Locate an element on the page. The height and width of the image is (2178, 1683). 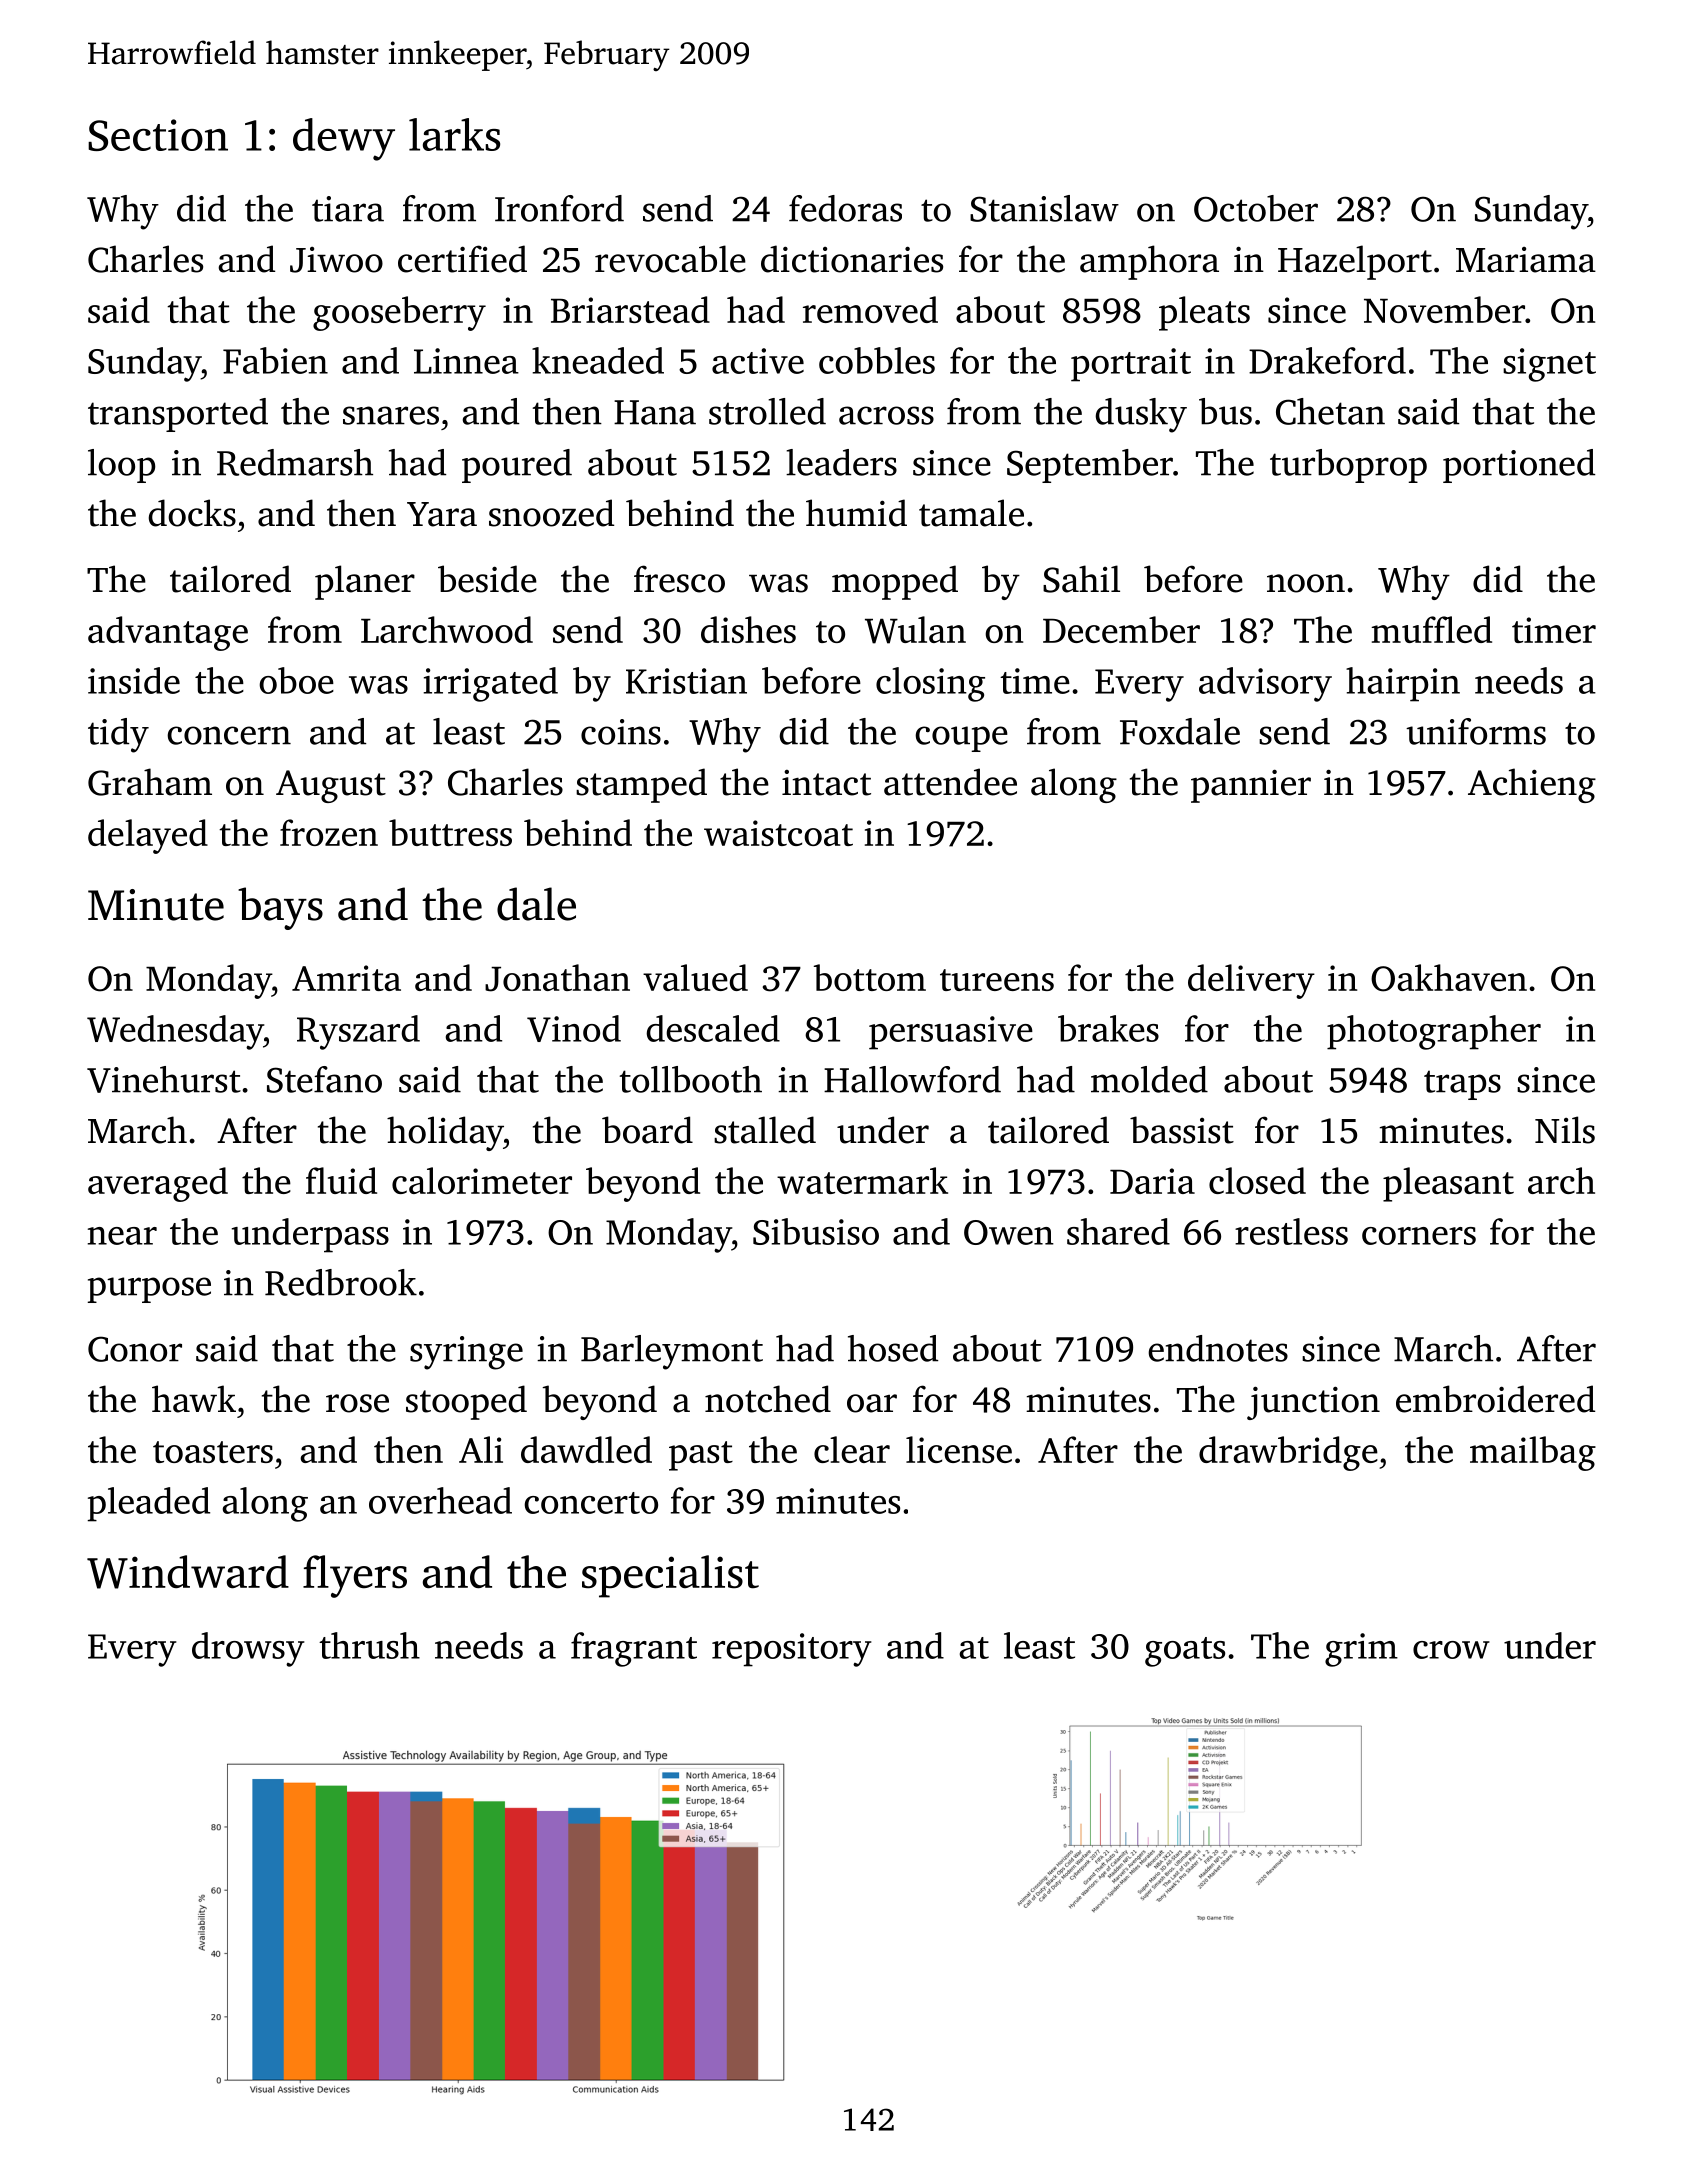
revocable is located at coordinates (670, 259).
